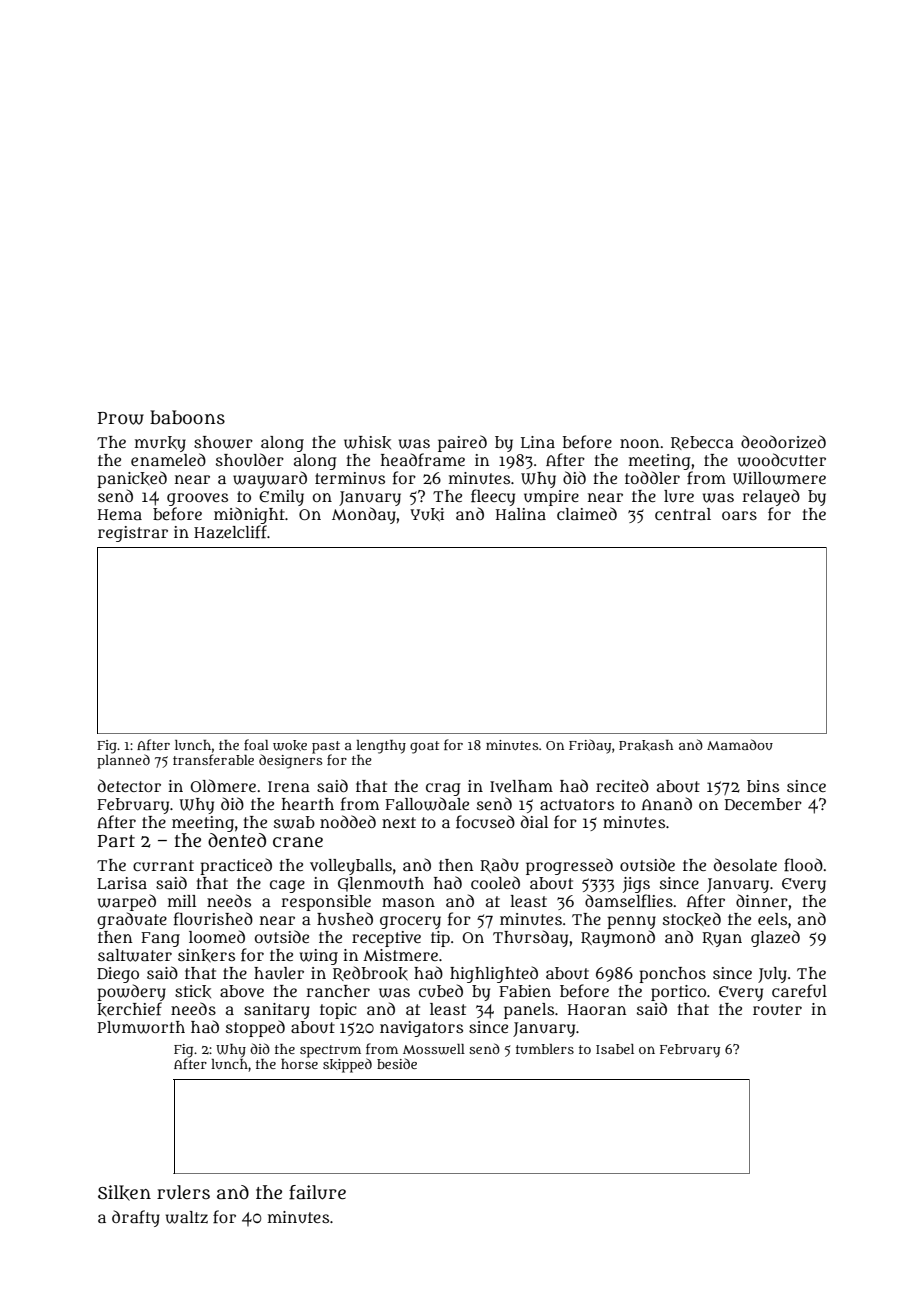  What do you see at coordinates (187, 417) in the screenshot?
I see `baboons` at bounding box center [187, 417].
